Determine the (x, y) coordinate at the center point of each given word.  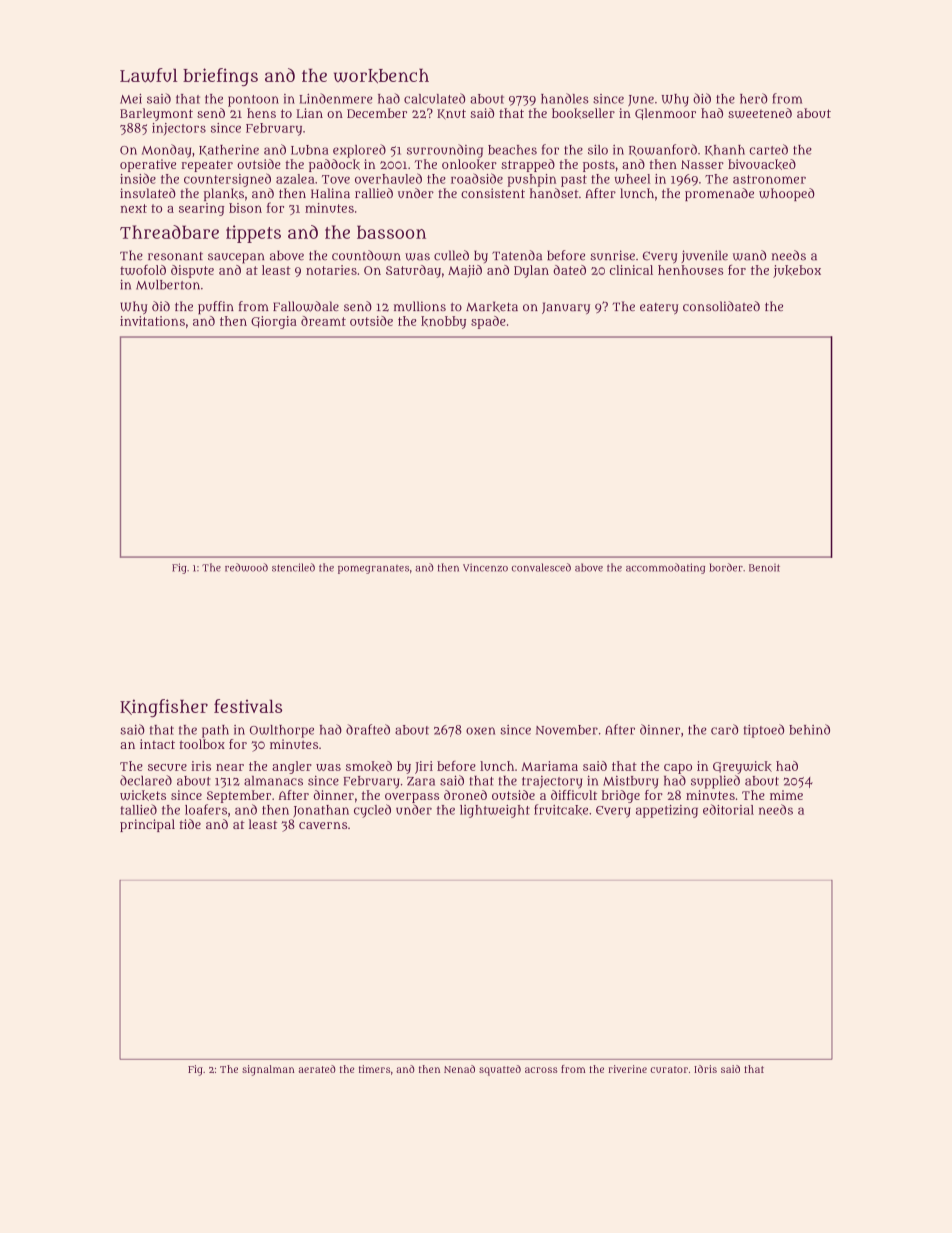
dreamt (323, 321)
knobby (443, 322)
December (377, 113)
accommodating (665, 568)
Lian (309, 113)
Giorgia (274, 322)
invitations (152, 321)
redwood (246, 567)
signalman (268, 1070)
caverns (323, 825)
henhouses (690, 270)
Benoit (764, 568)
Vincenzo (485, 567)
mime (786, 795)
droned (465, 795)
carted (769, 149)
